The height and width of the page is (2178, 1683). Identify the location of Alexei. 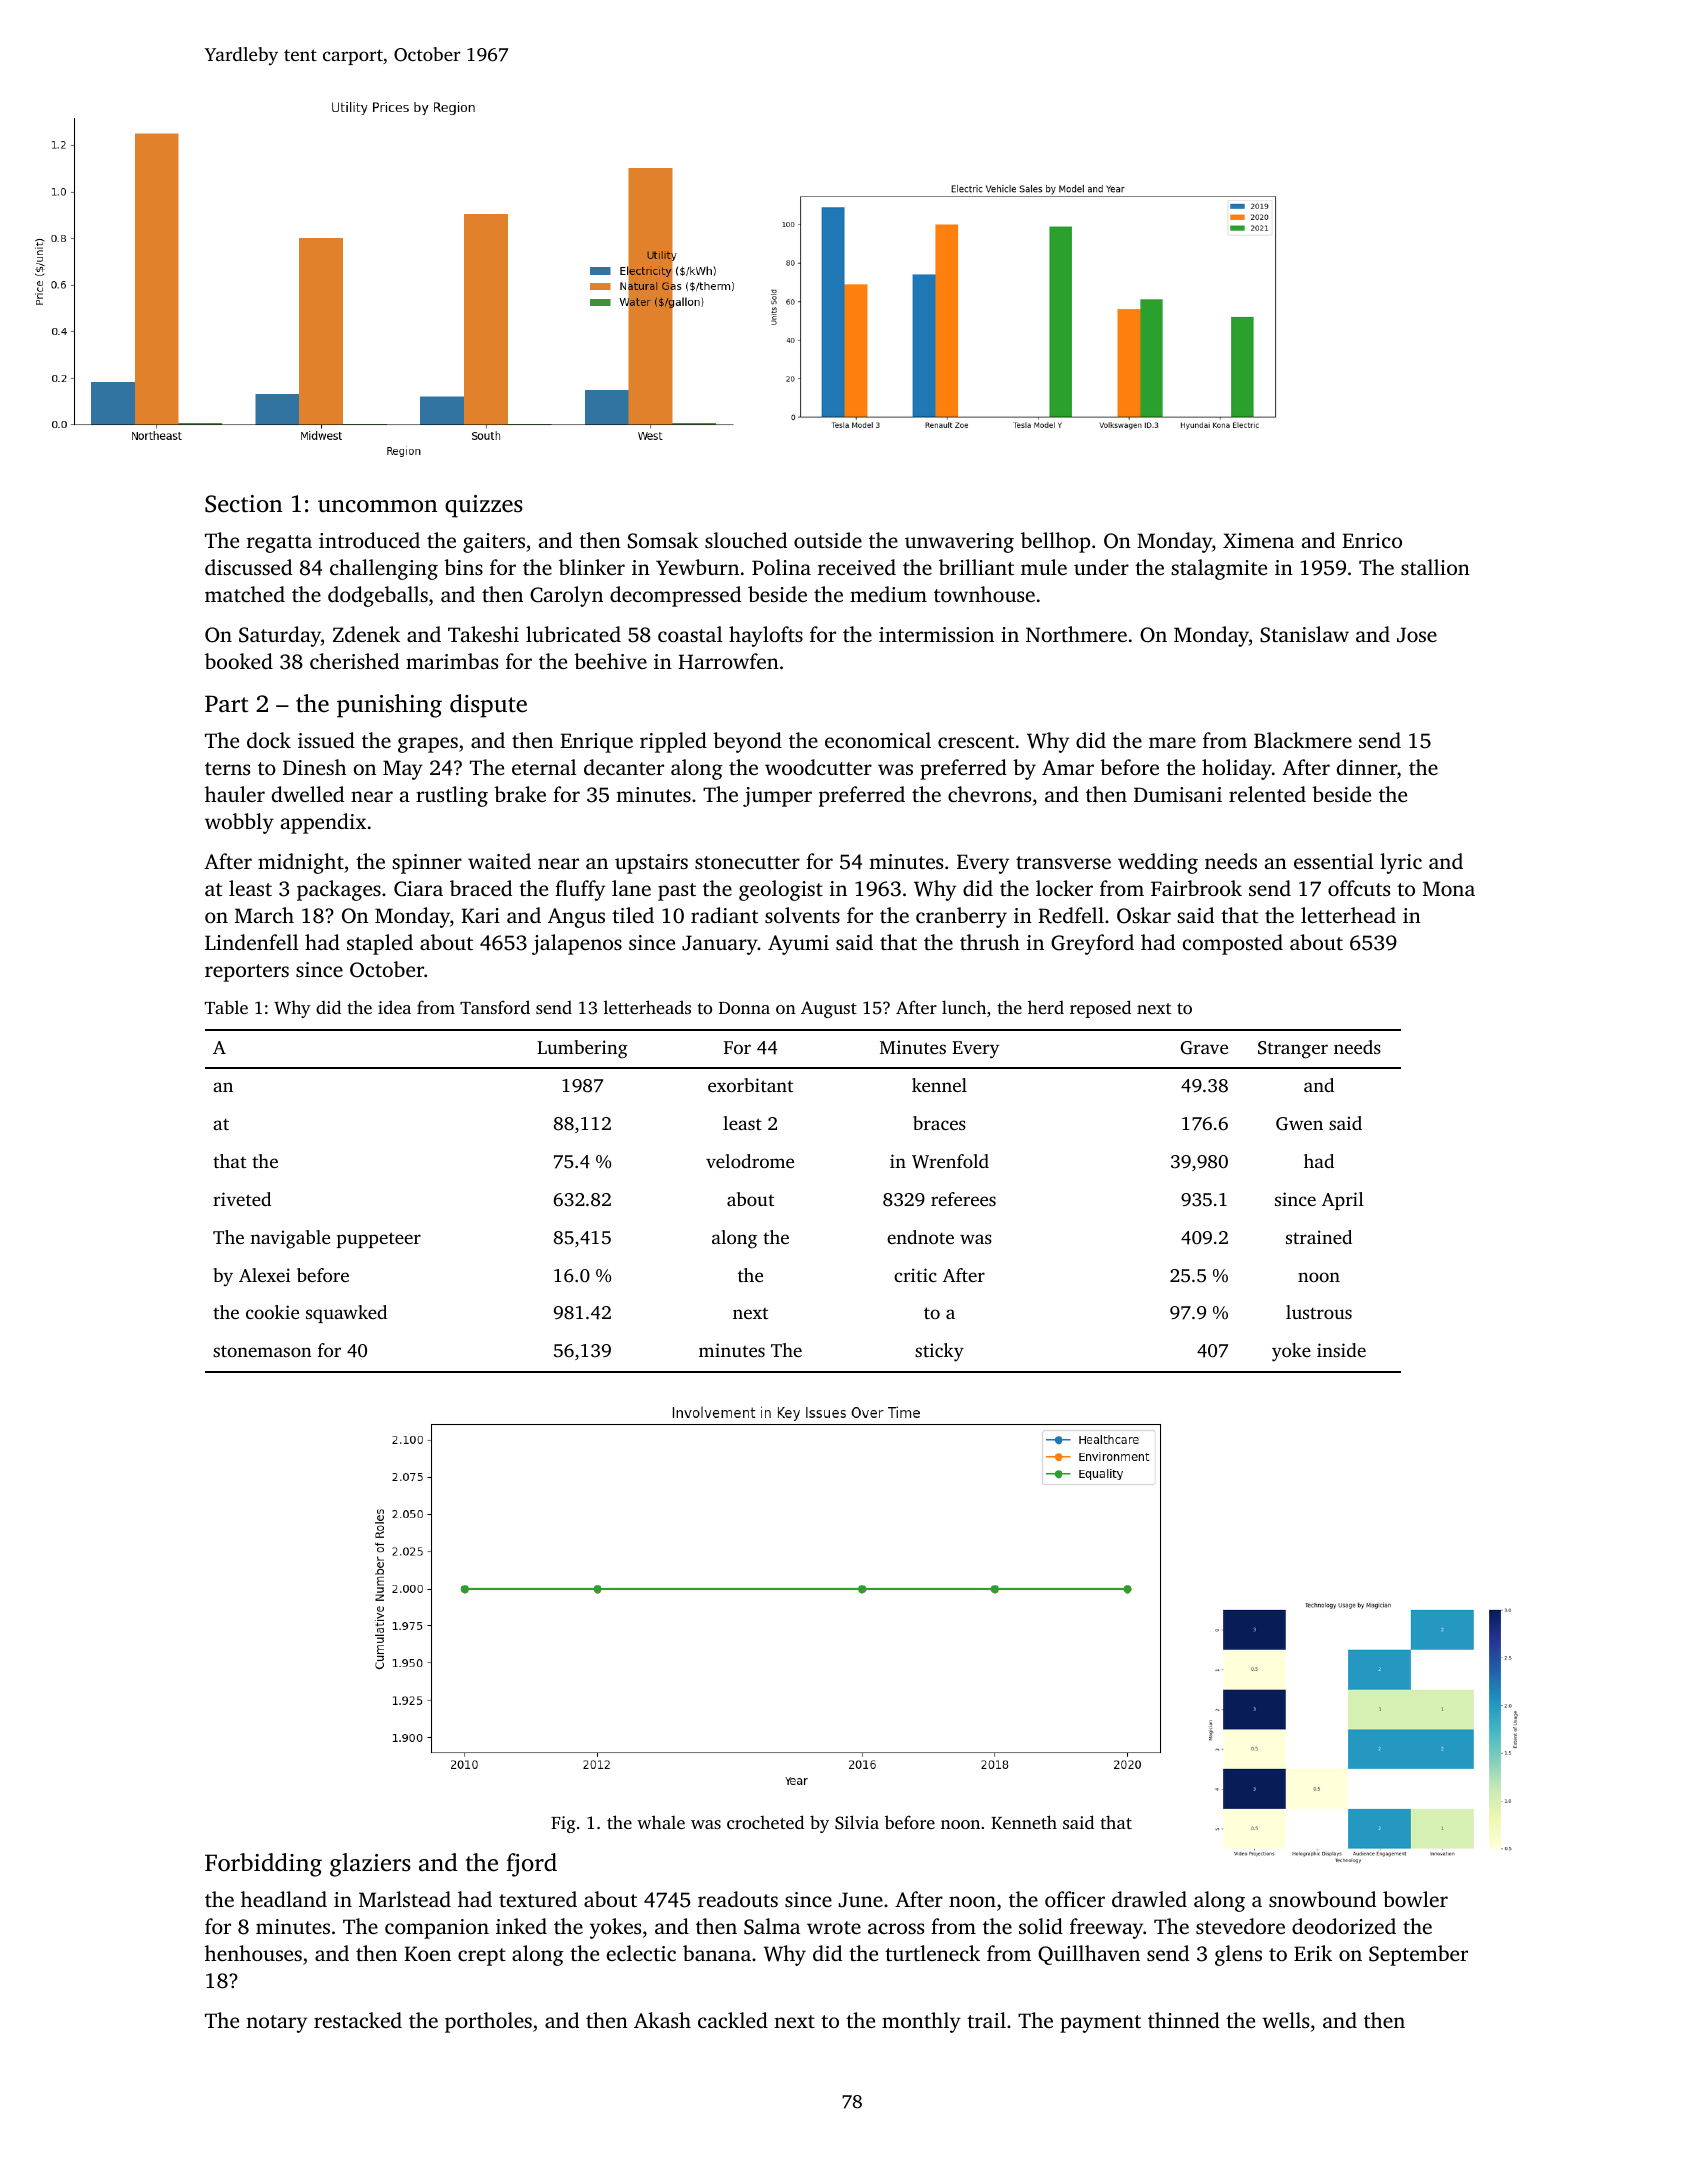
(265, 1275).
